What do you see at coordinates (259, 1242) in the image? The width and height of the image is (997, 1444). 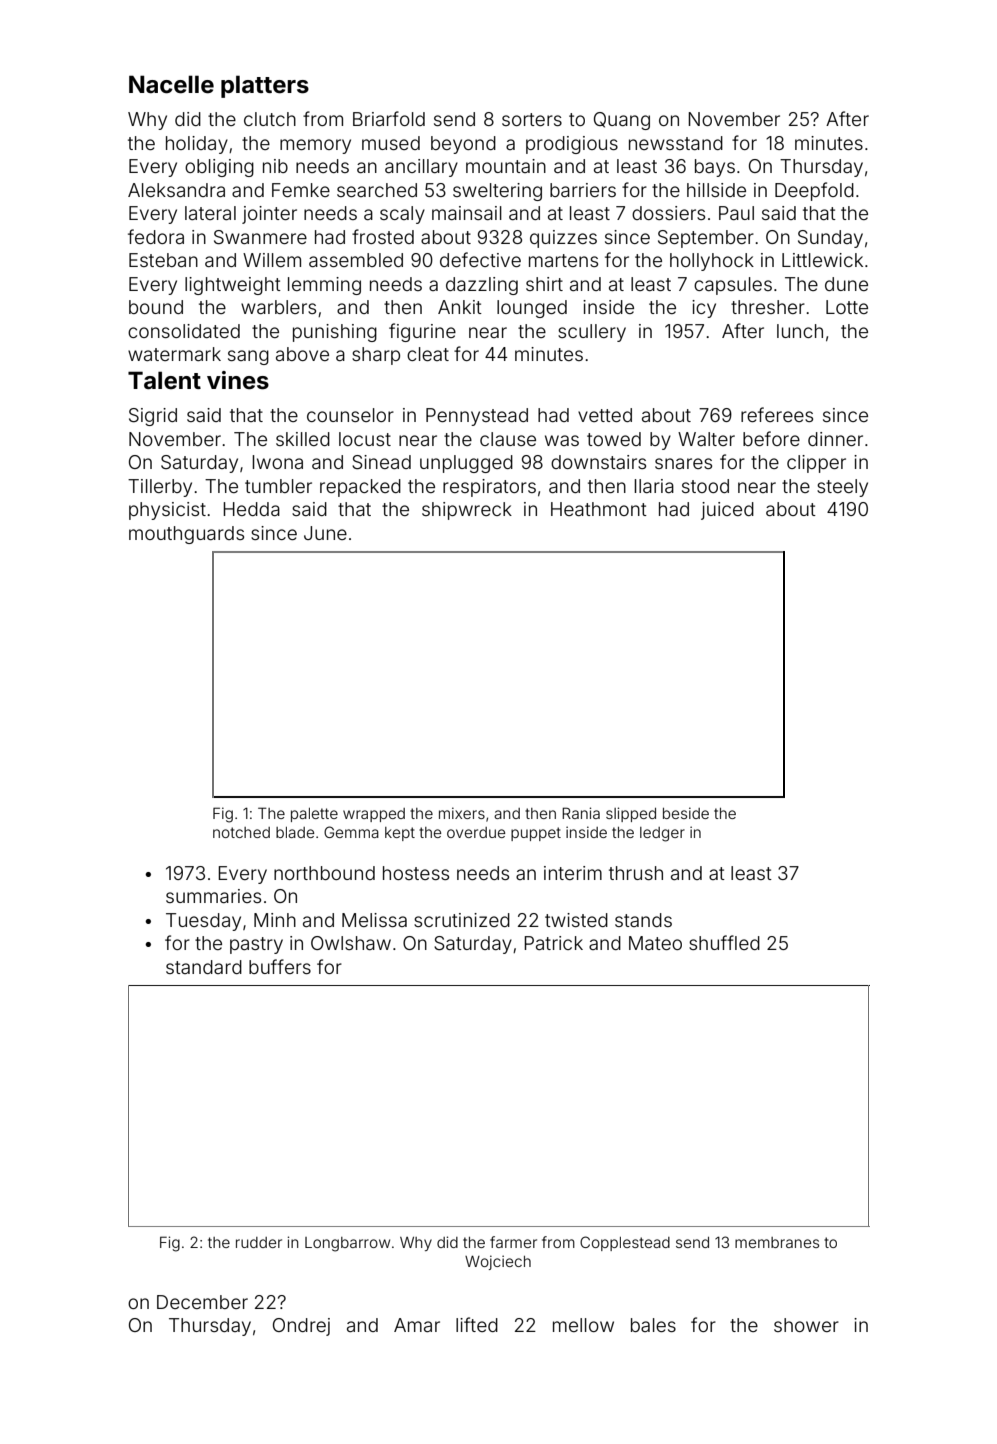 I see `rudder` at bounding box center [259, 1242].
